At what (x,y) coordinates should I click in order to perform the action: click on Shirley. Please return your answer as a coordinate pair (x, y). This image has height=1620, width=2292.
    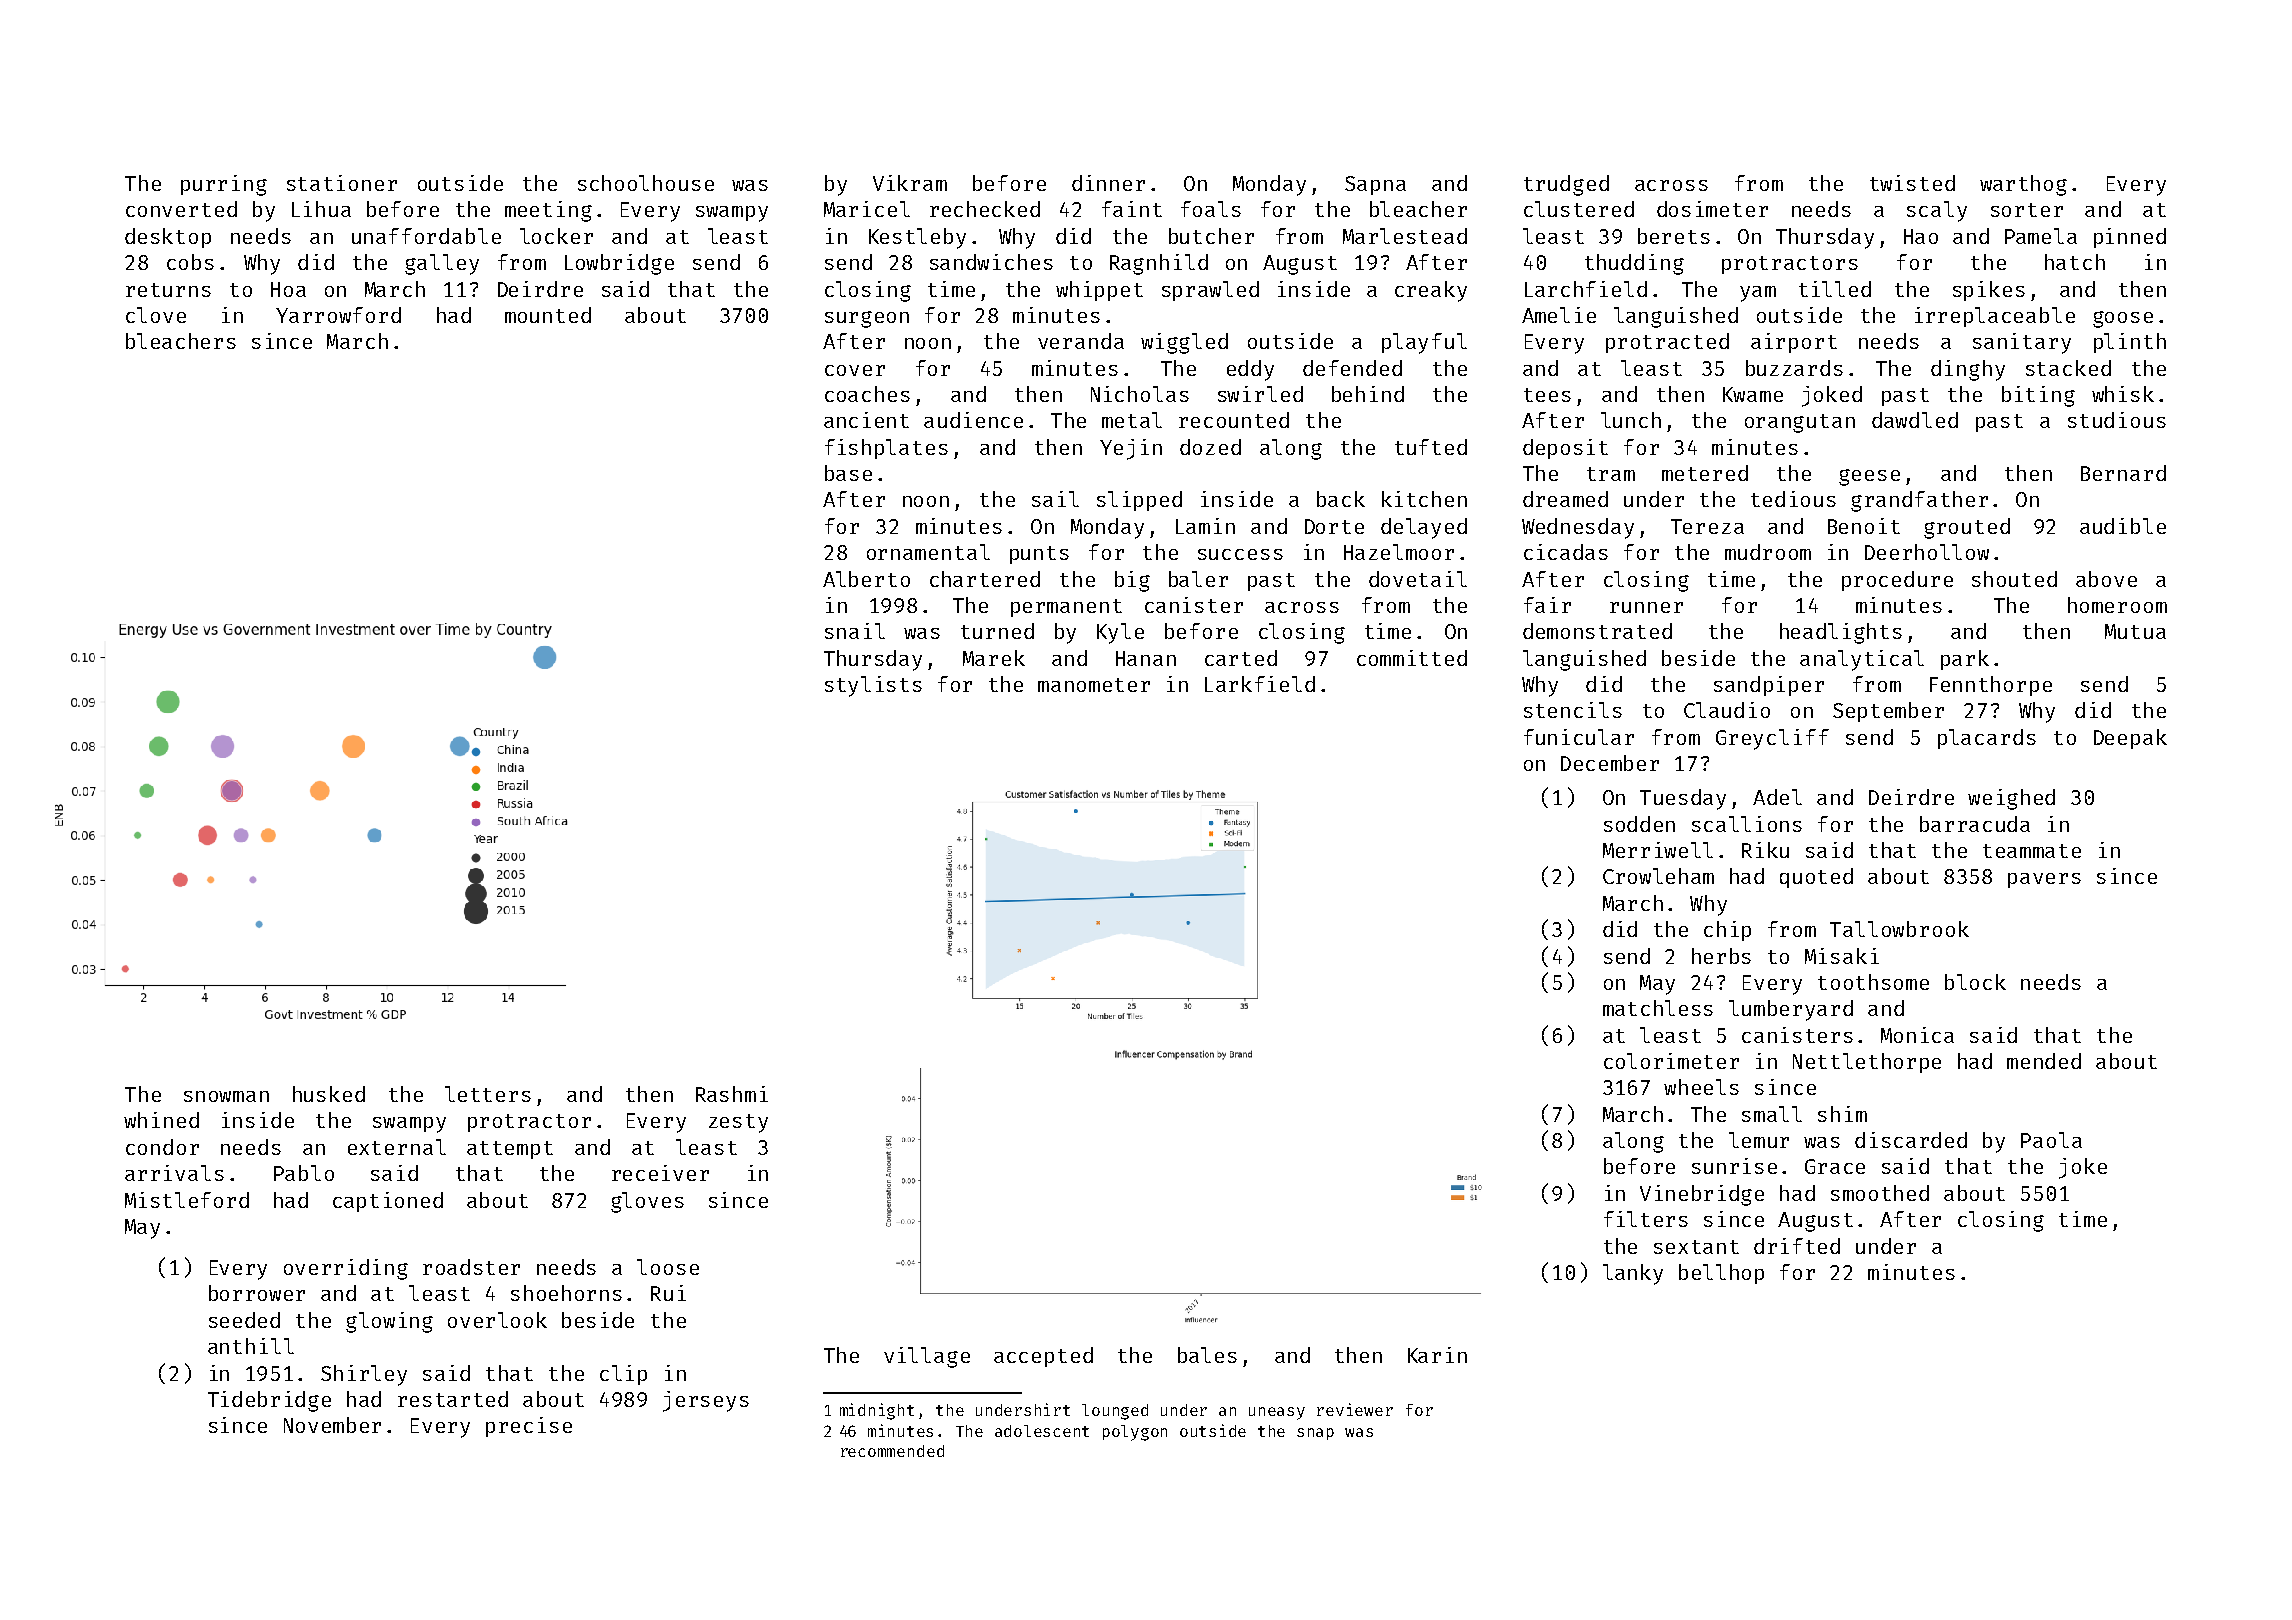
    Looking at the image, I should click on (364, 1375).
